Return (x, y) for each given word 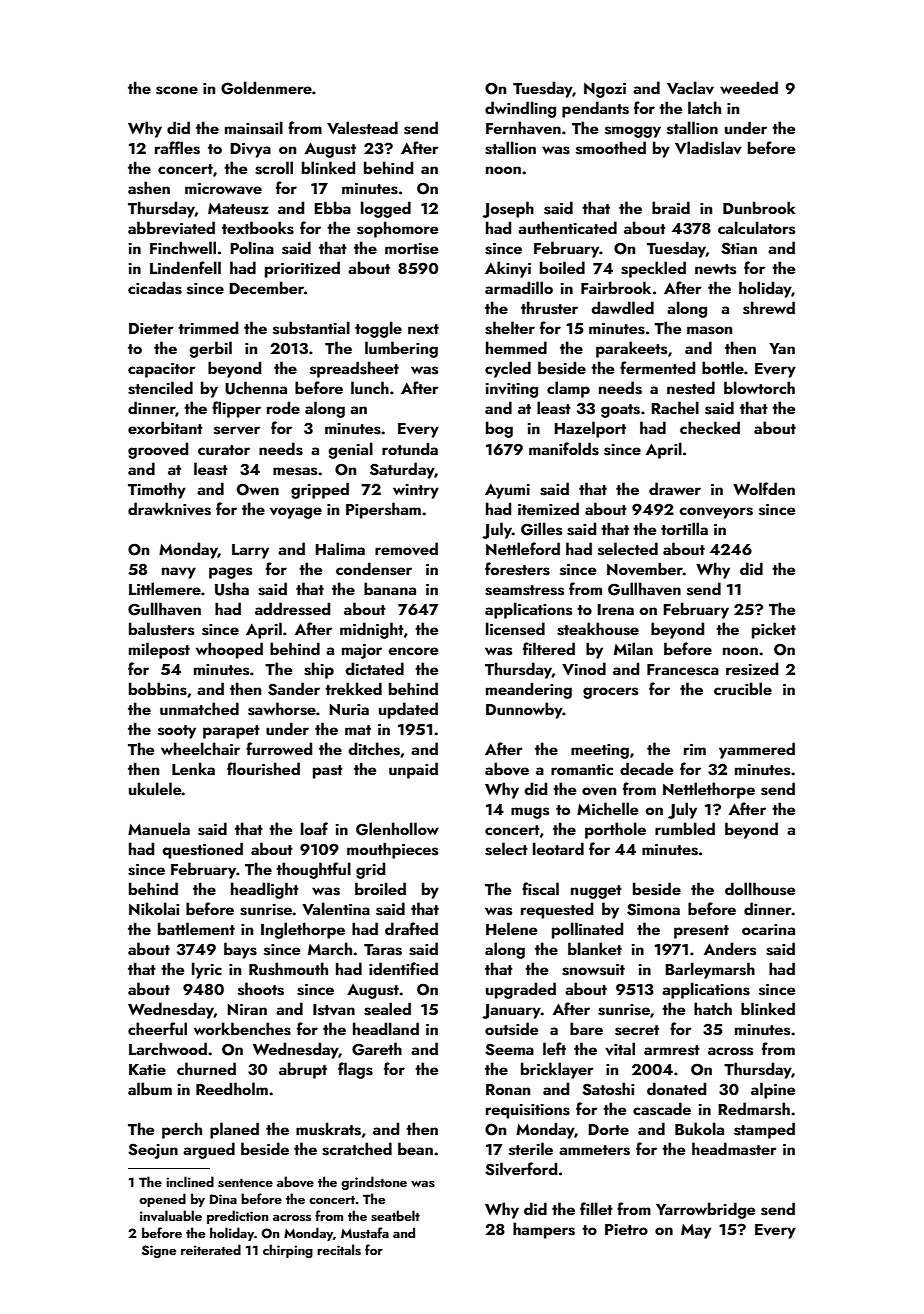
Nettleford (523, 548)
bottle (723, 367)
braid (671, 207)
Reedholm (232, 1088)
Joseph (508, 209)
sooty (177, 732)
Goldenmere (266, 88)
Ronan (508, 1089)
